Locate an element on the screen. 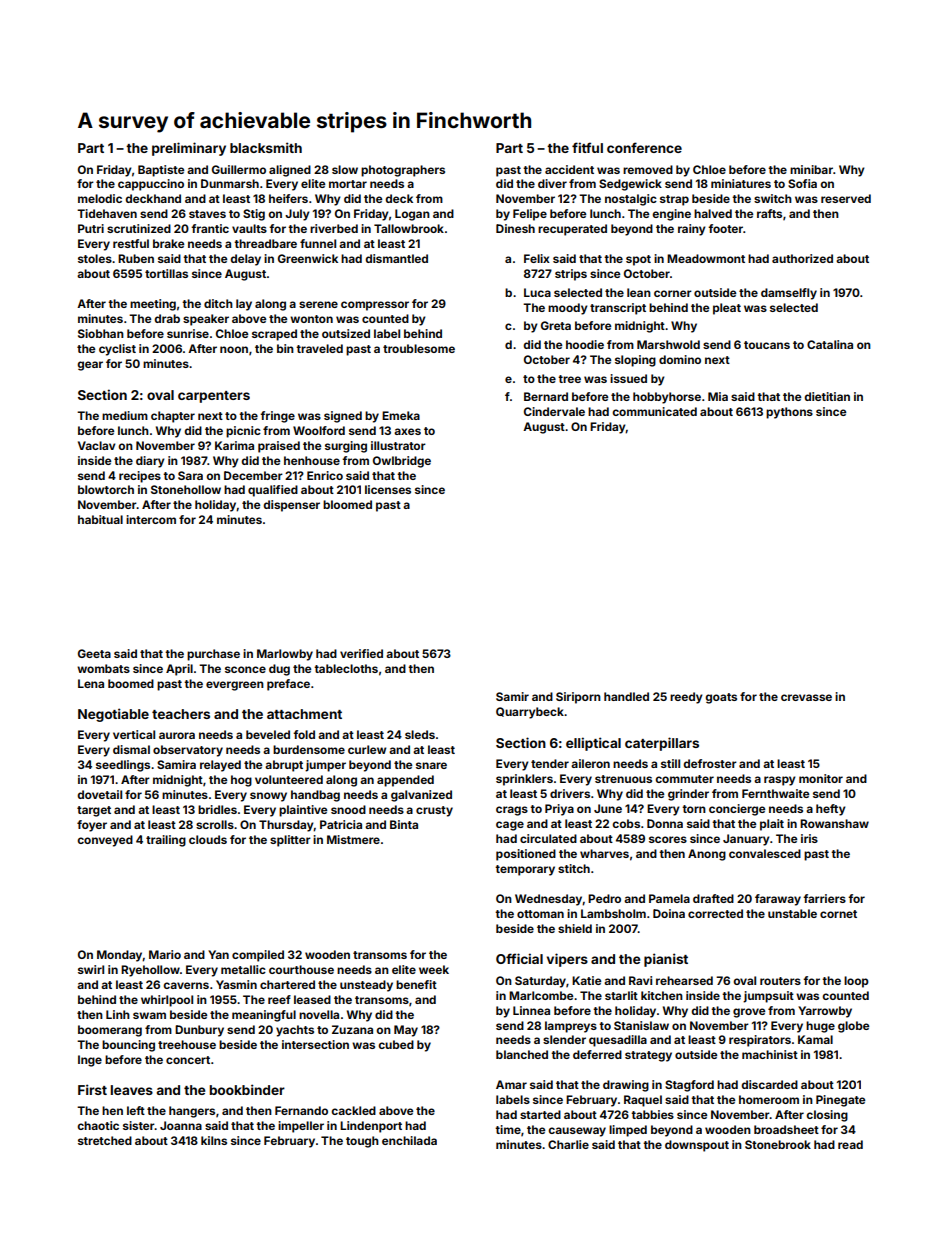  delay is located at coordinates (245, 260).
